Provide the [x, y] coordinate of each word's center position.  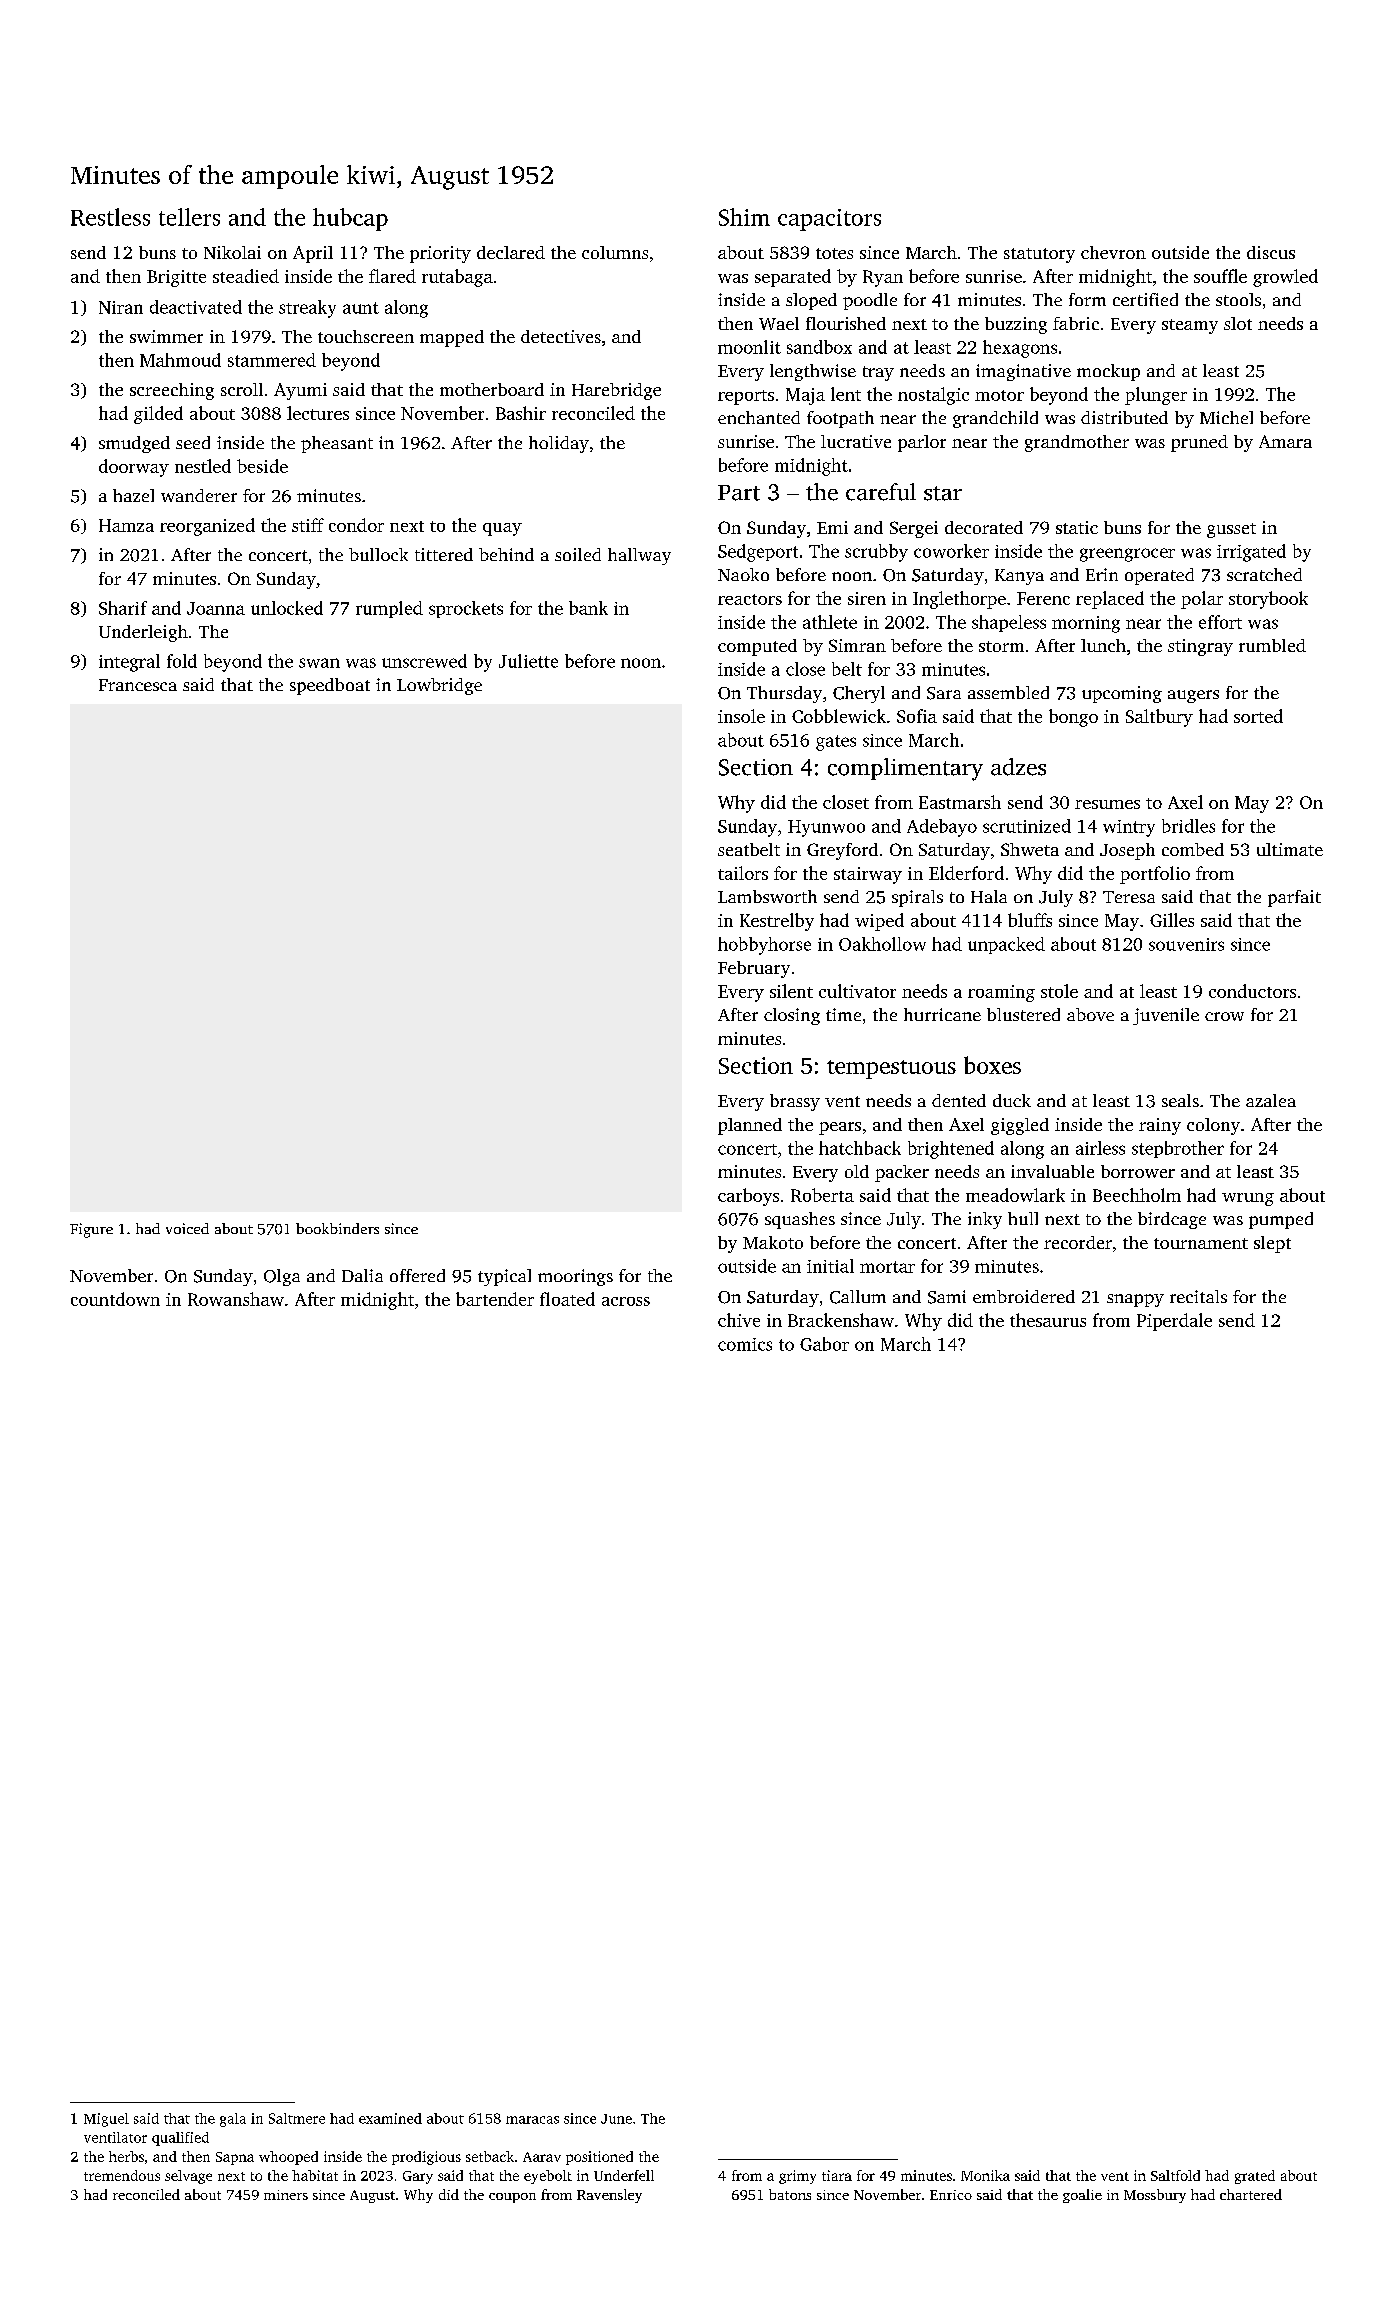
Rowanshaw [236, 1299]
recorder [1078, 1242]
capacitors [829, 220]
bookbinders [337, 1228]
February [754, 969]
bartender [495, 1299]
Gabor [824, 1344]
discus [1271, 252]
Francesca [138, 685]
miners [286, 2195]
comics [745, 1344]
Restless [110, 217]
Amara [1285, 441]
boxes [992, 1065]
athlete [830, 622]
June [616, 2119]
